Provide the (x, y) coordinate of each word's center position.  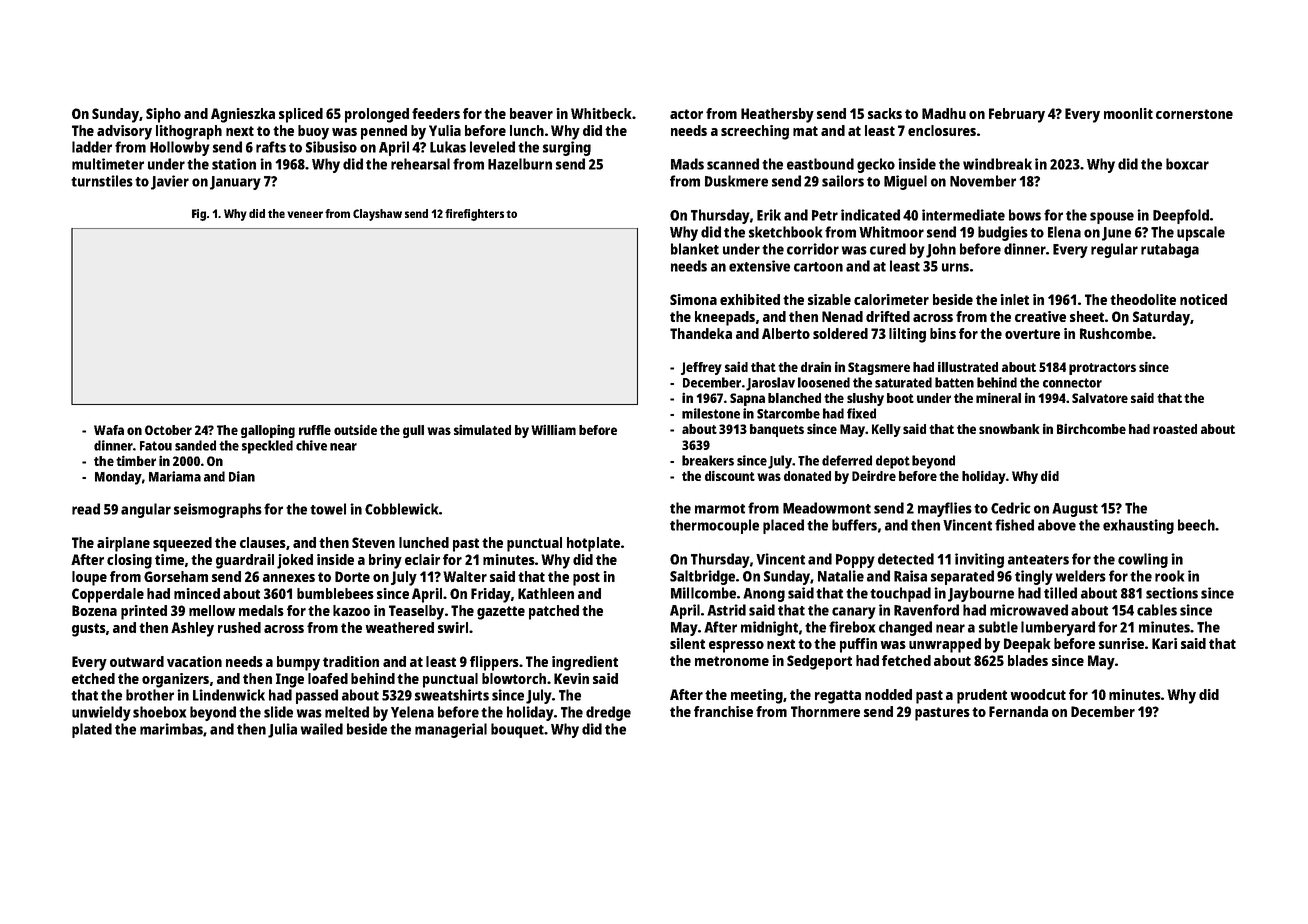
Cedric (1011, 508)
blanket (695, 249)
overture (1032, 334)
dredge (608, 713)
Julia (282, 730)
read (86, 509)
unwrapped (945, 645)
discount (730, 475)
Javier (170, 182)
